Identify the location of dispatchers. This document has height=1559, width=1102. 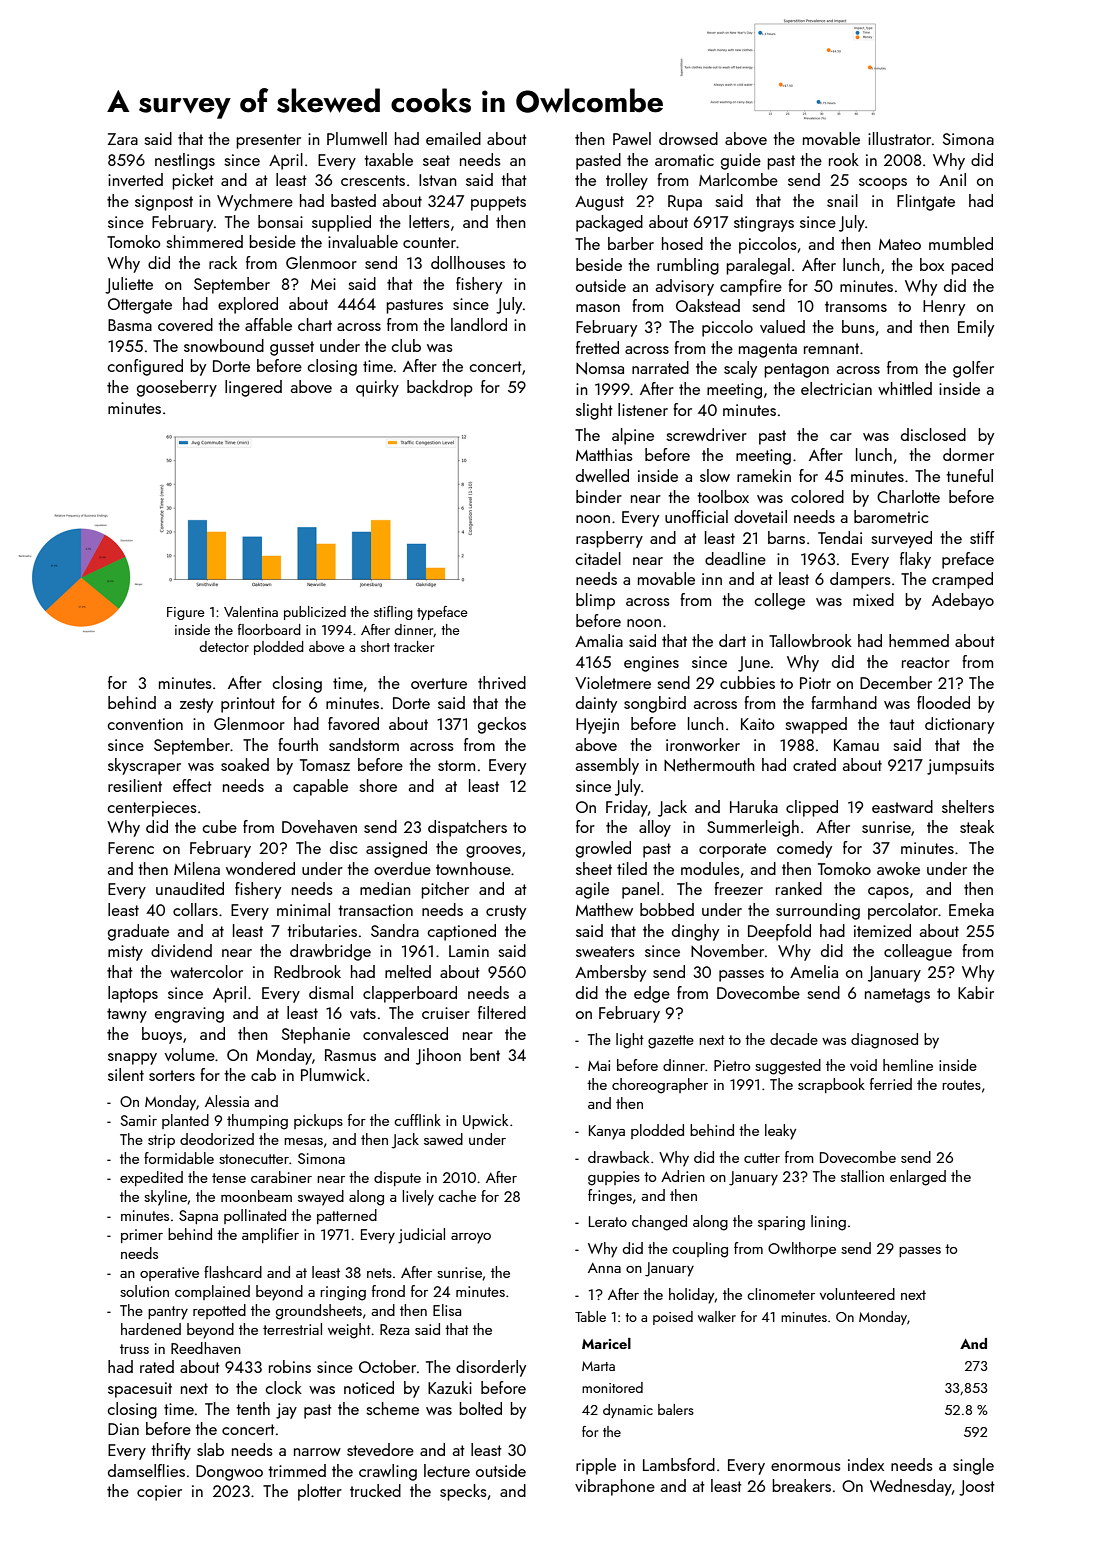
(467, 828).
